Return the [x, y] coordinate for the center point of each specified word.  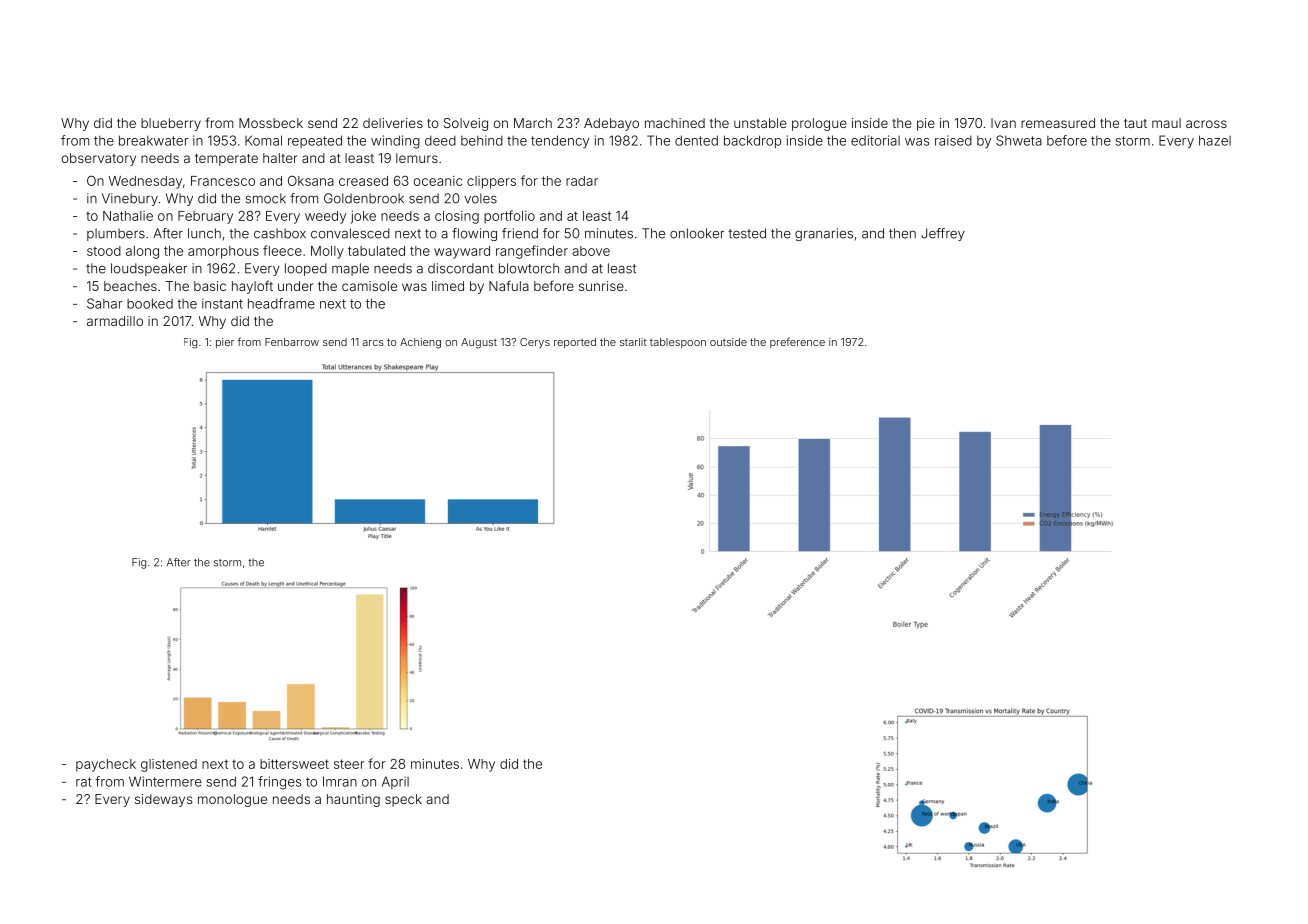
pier [225, 343]
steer [349, 764]
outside [728, 342]
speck [403, 800]
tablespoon [678, 343]
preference [797, 342]
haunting [353, 800]
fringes [279, 783]
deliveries [393, 123]
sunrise [601, 286]
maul [1166, 123]
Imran [340, 781]
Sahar [105, 303]
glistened [169, 765]
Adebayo [611, 124]
